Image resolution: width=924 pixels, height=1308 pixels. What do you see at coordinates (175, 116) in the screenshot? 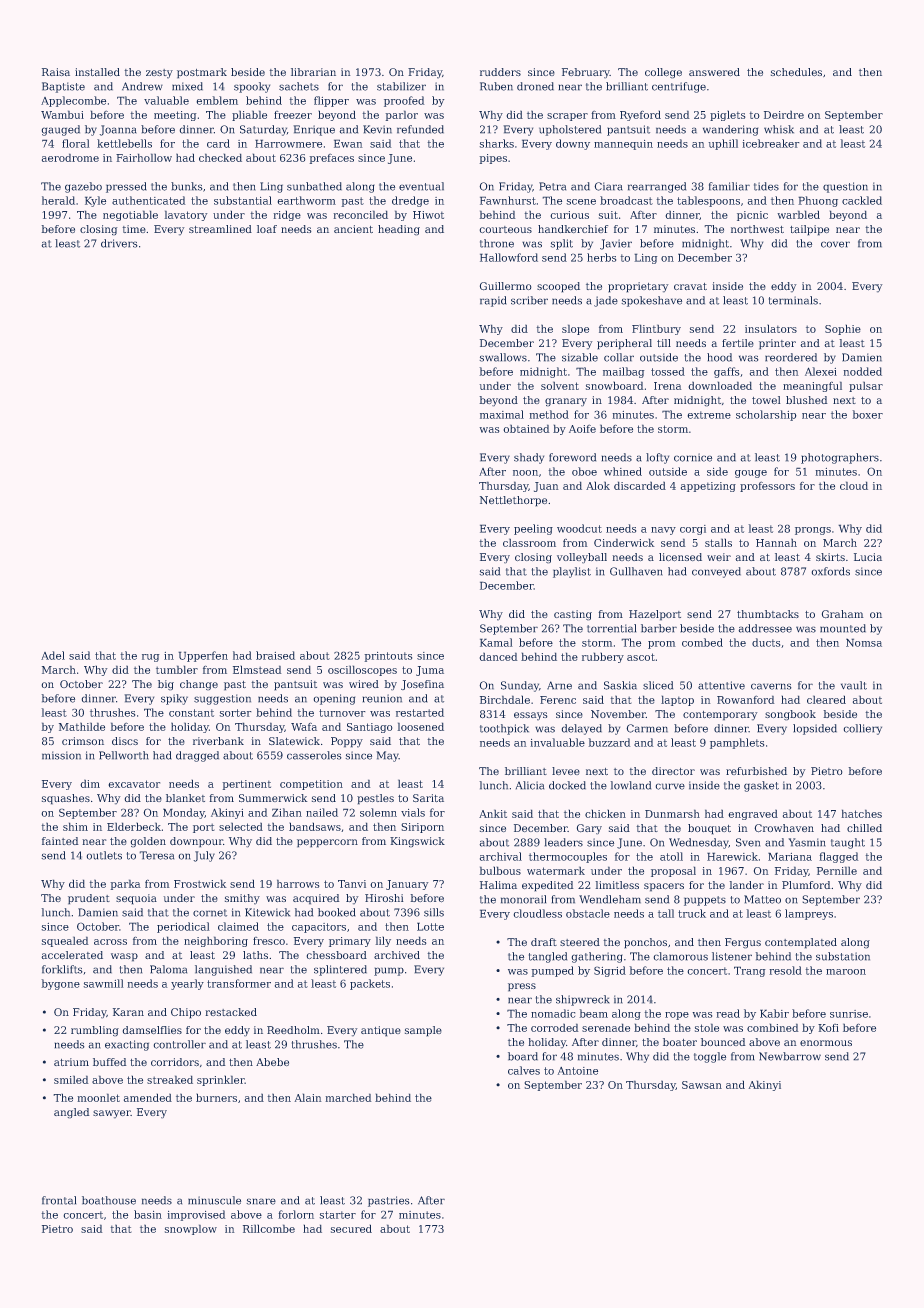
I see `meeting` at bounding box center [175, 116].
